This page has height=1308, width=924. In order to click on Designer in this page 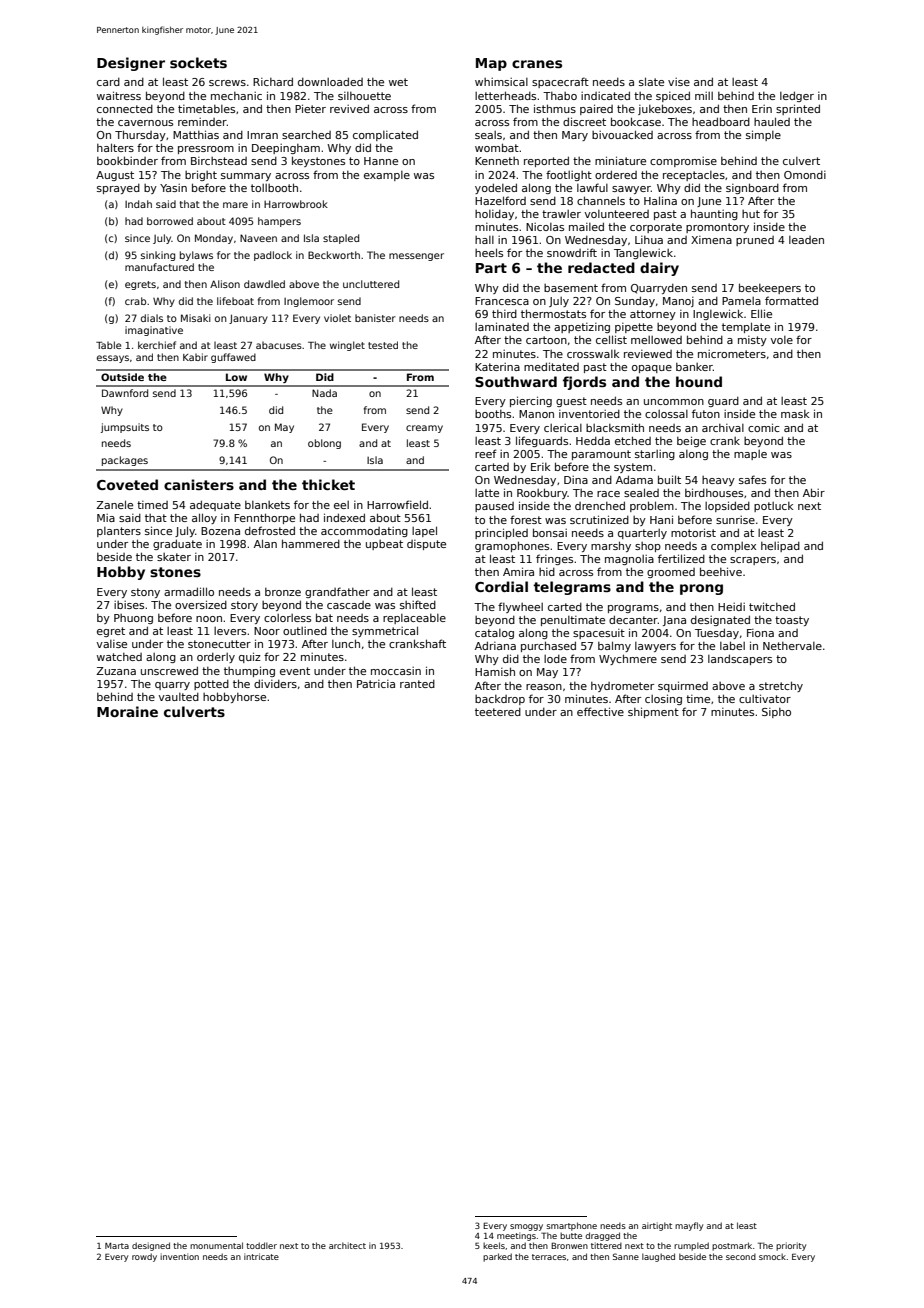, I will do `click(131, 64)`.
